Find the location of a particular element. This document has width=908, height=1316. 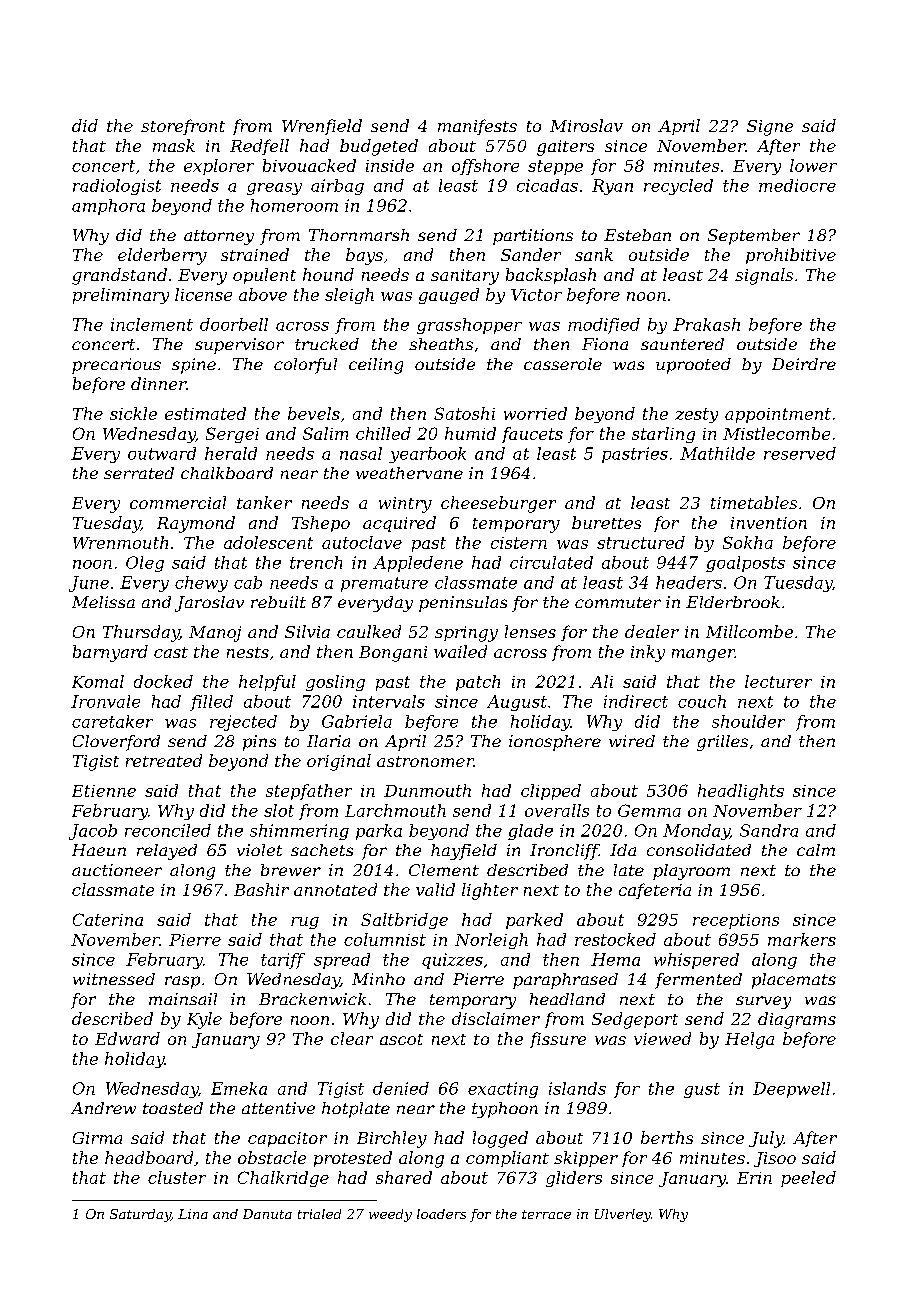

indirect is located at coordinates (636, 701).
